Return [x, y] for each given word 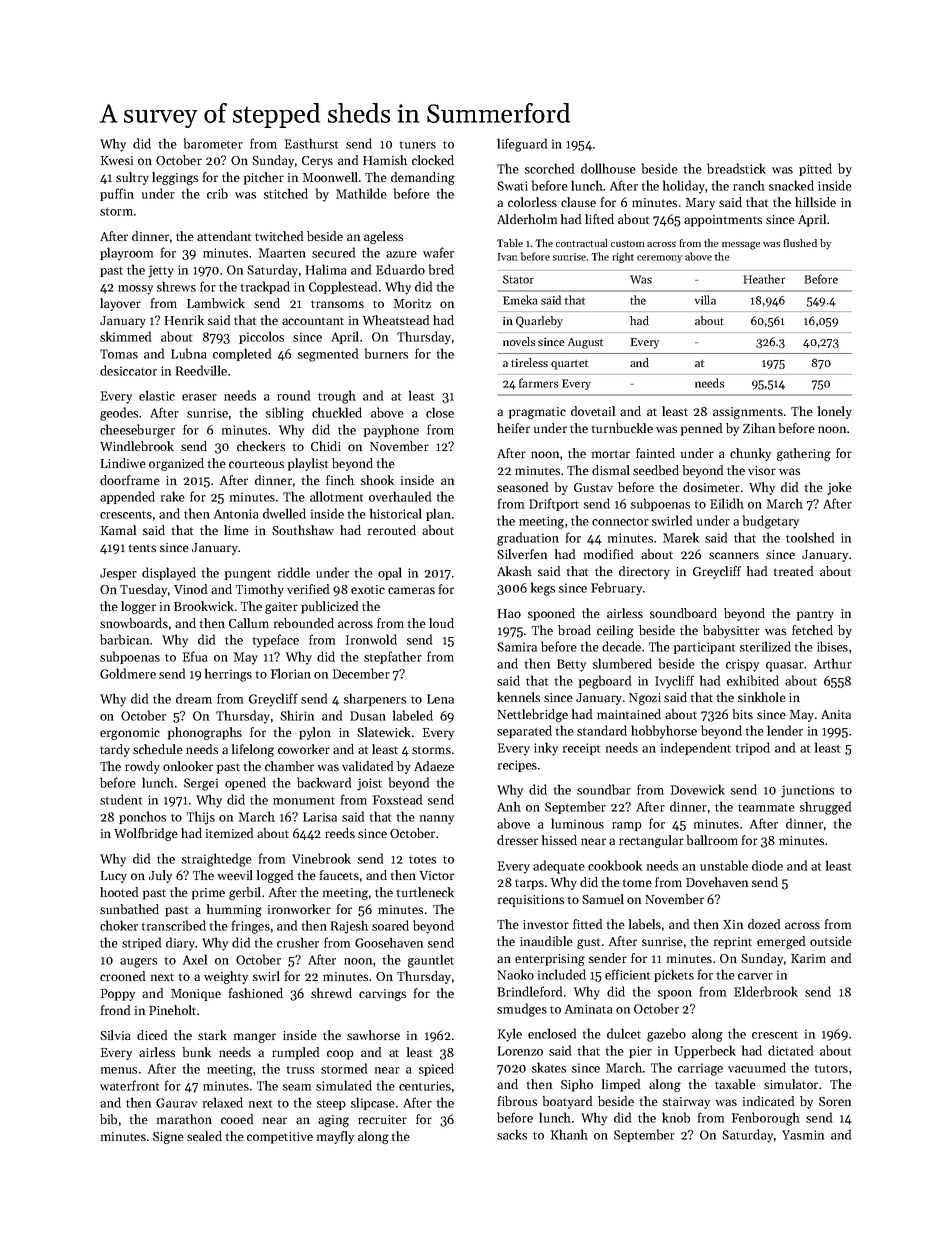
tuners [418, 145]
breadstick [736, 168]
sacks [512, 1134]
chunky [750, 454]
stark [212, 1035]
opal [390, 573]
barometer [213, 143]
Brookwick [204, 606]
